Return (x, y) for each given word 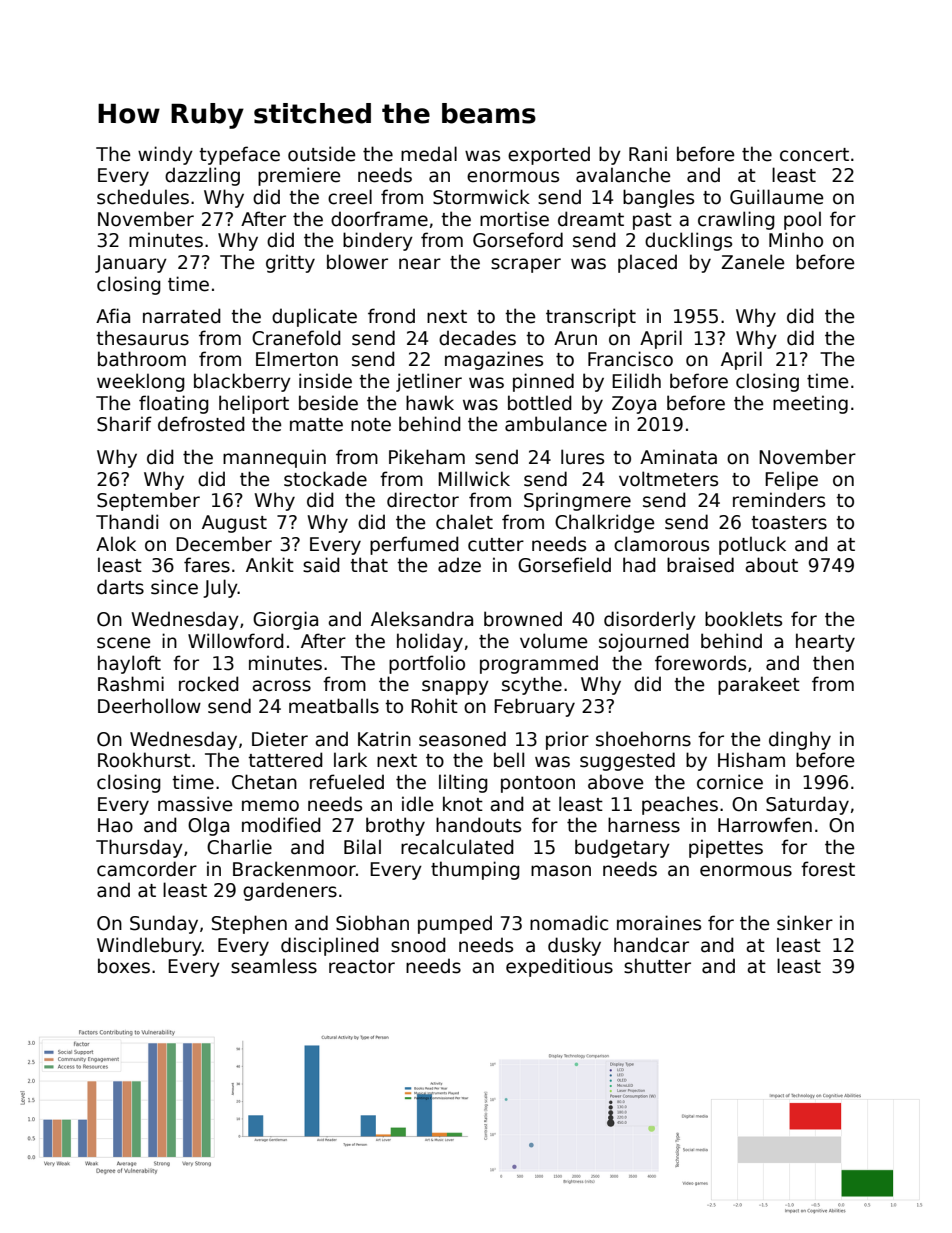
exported (549, 155)
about (771, 565)
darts (120, 587)
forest (828, 869)
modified (281, 825)
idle (417, 804)
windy (165, 155)
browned (523, 619)
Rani (648, 154)
